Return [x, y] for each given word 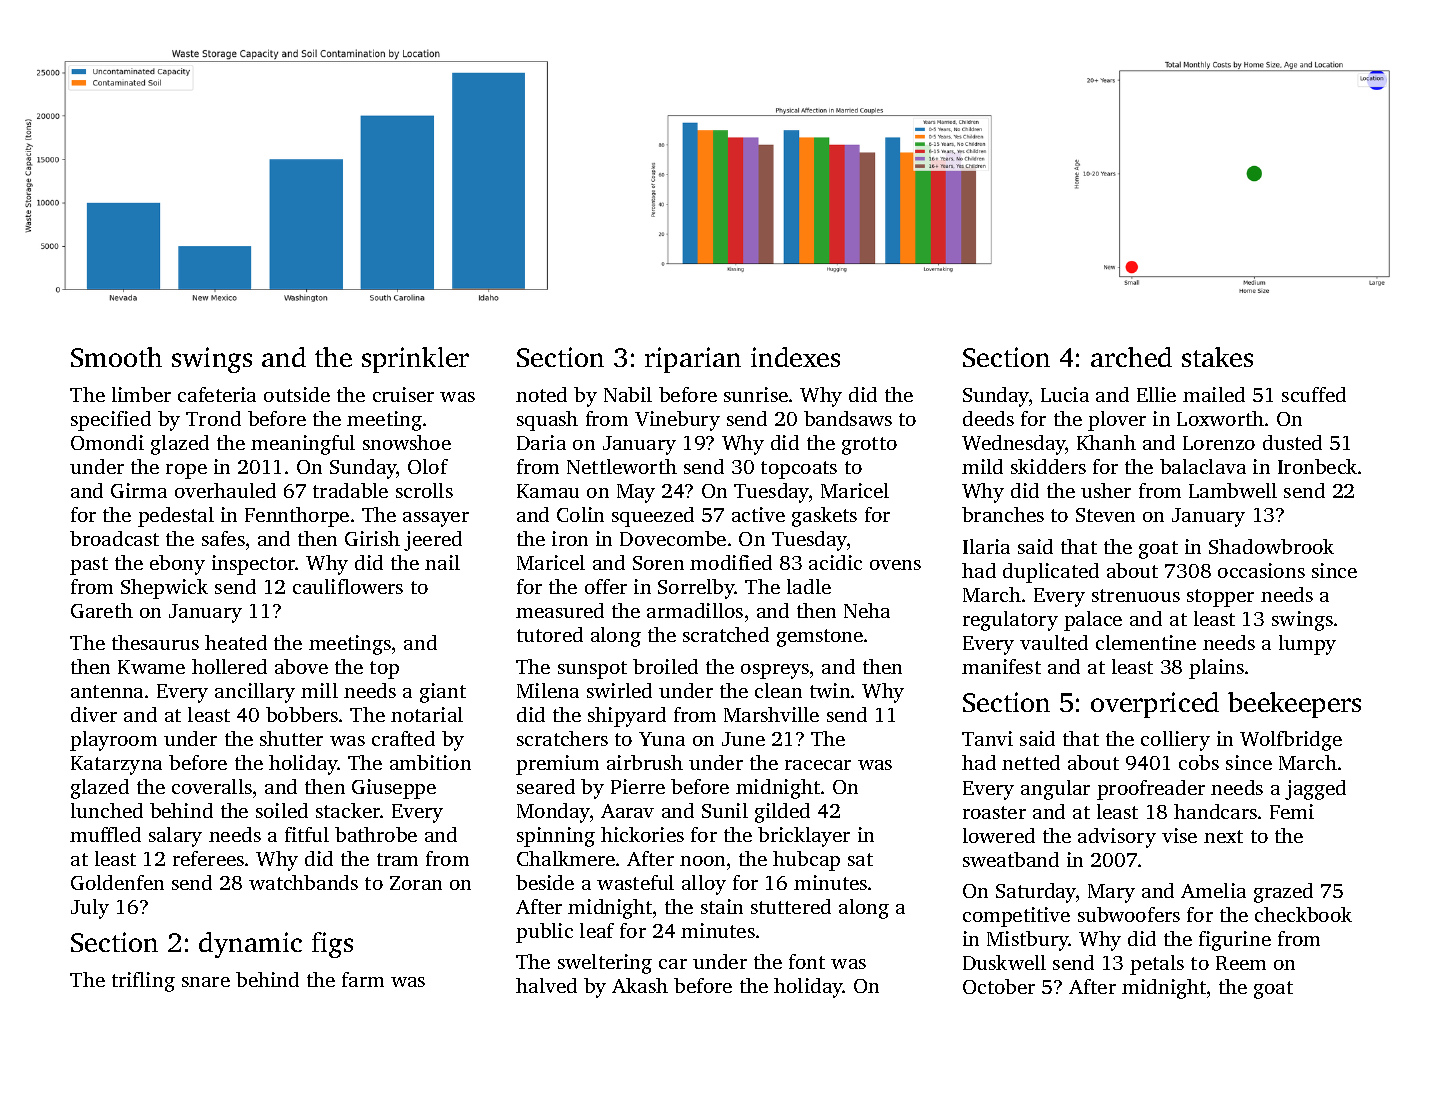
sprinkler [415, 360]
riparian [693, 360]
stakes [1217, 357]
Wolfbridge [1291, 741]
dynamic [250, 945]
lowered [999, 835]
